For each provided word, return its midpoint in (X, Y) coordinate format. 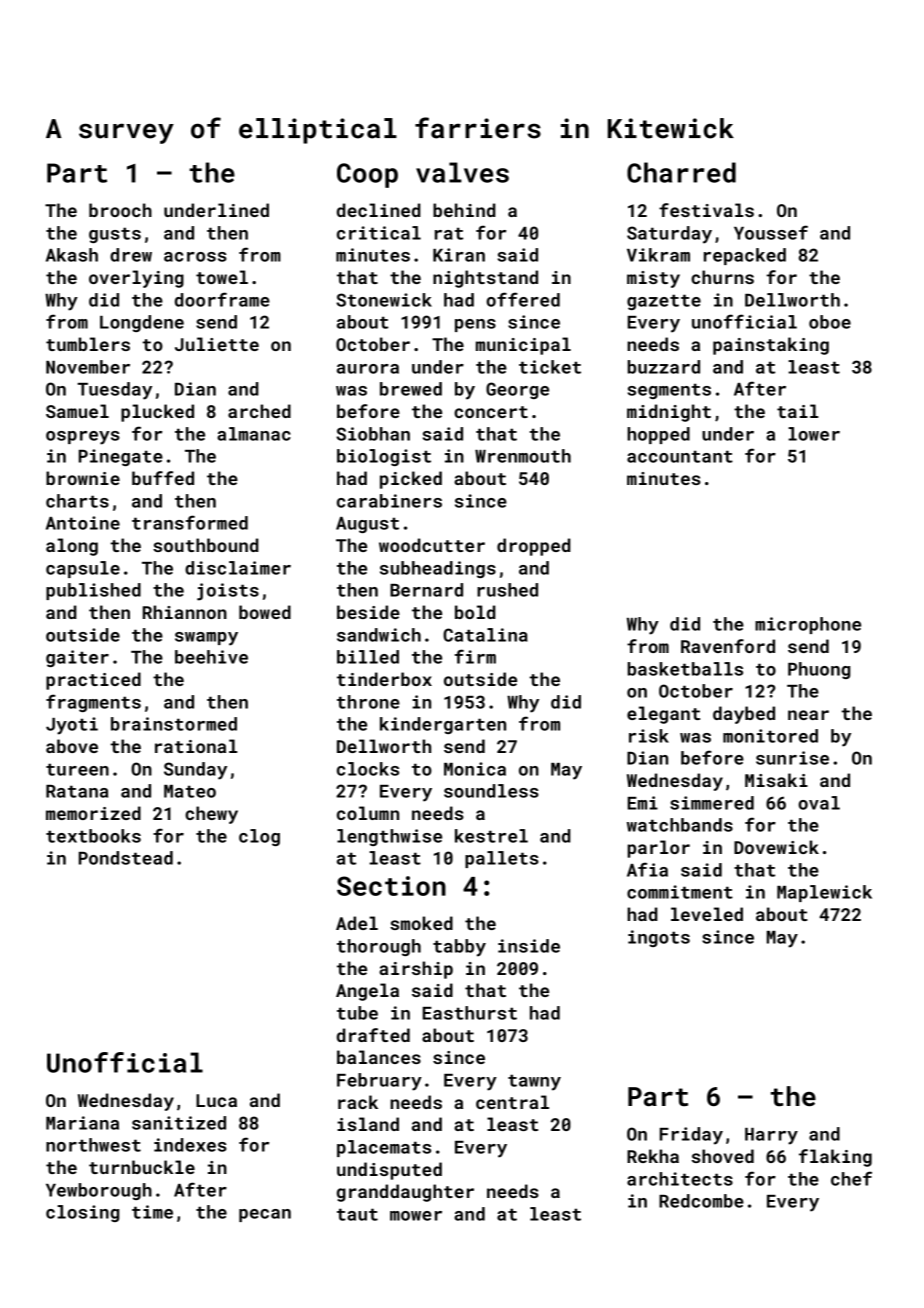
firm (475, 656)
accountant (680, 456)
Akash (72, 255)
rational (196, 746)
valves (462, 172)
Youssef (771, 232)
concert (491, 412)
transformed (190, 522)
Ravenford (728, 646)
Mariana (82, 1123)
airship (416, 970)
